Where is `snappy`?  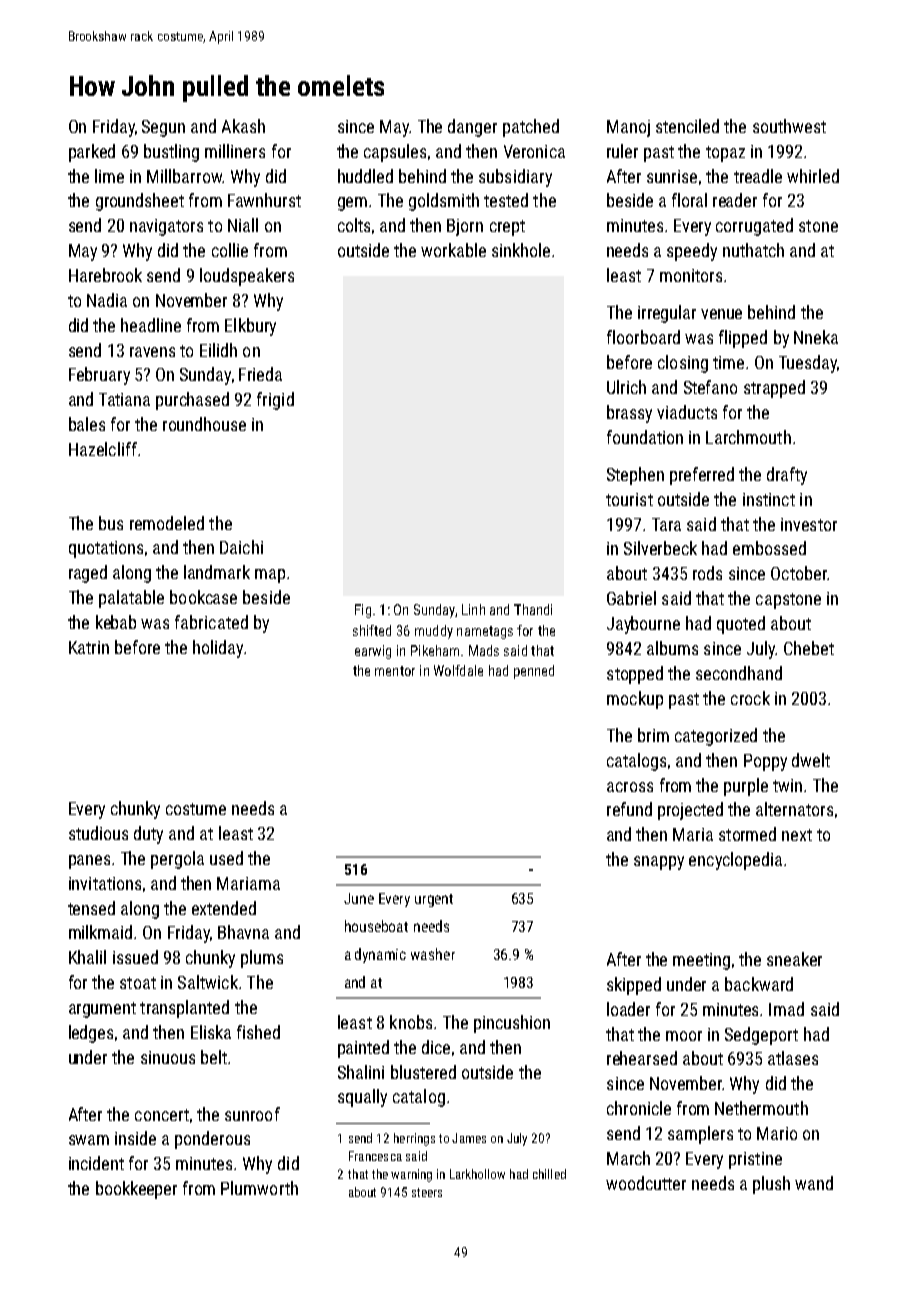 snappy is located at coordinates (659, 863).
